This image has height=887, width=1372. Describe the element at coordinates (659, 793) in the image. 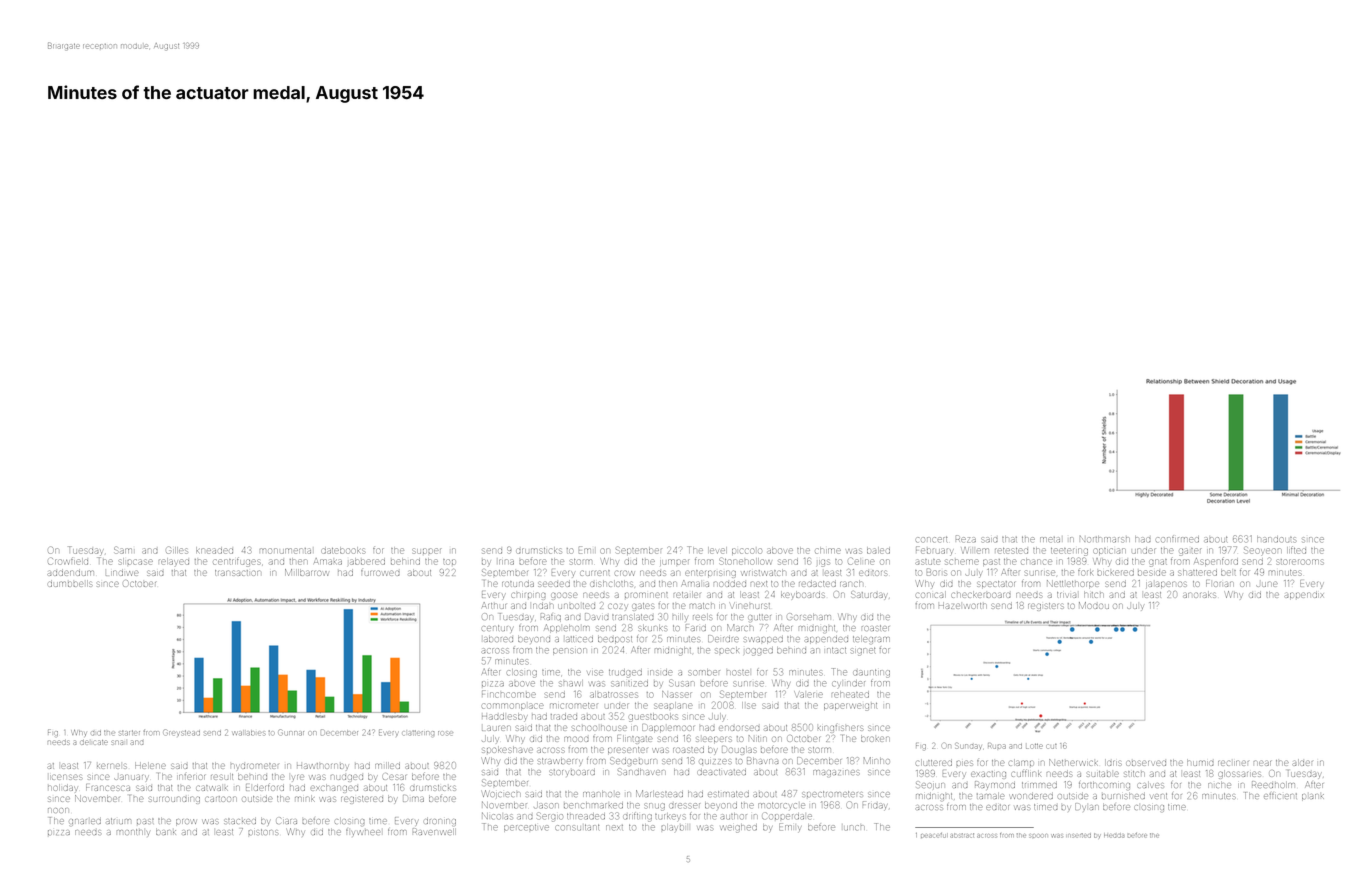

I see `Marlestead` at that location.
